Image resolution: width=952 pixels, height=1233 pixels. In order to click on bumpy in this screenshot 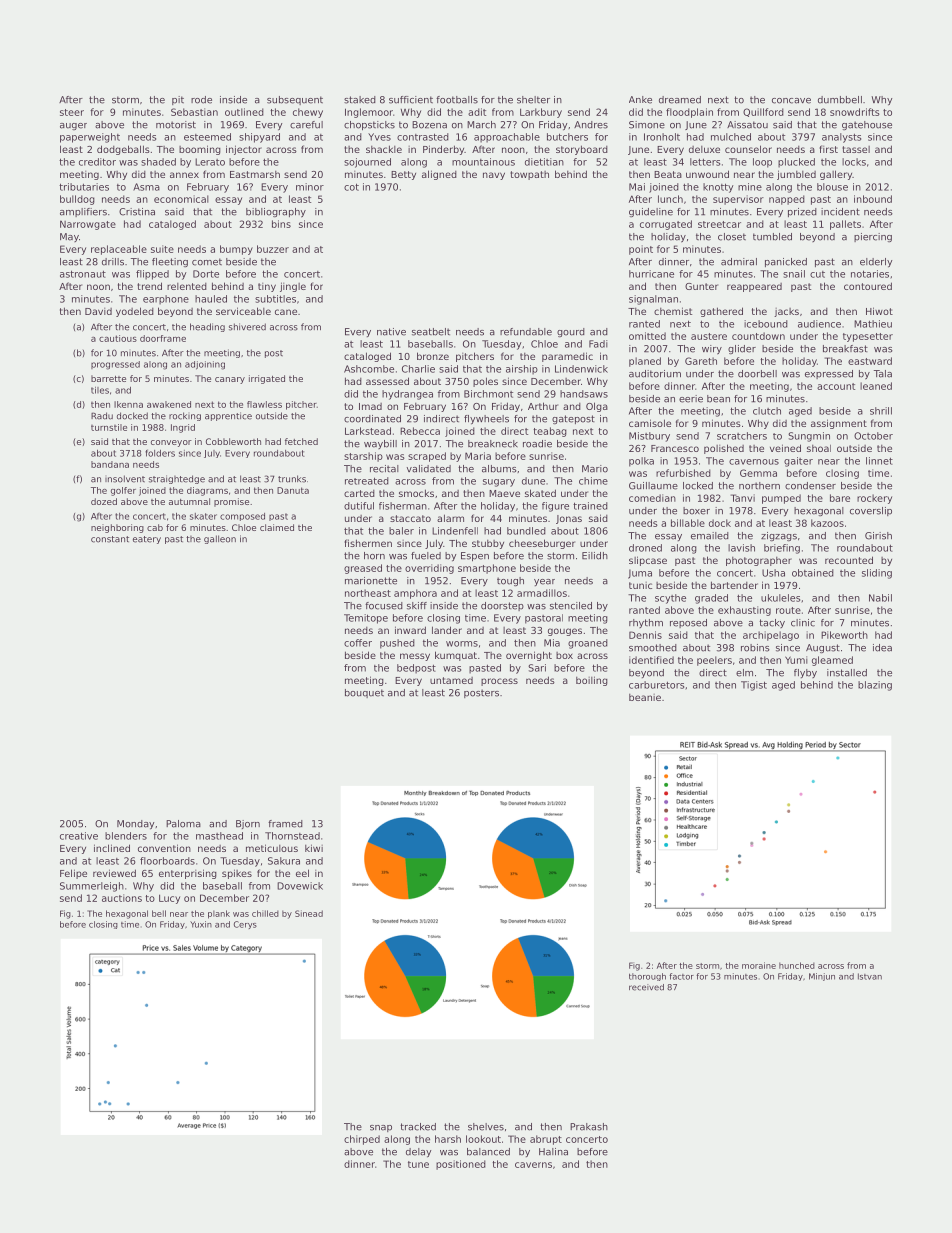, I will do `click(236, 250)`.
